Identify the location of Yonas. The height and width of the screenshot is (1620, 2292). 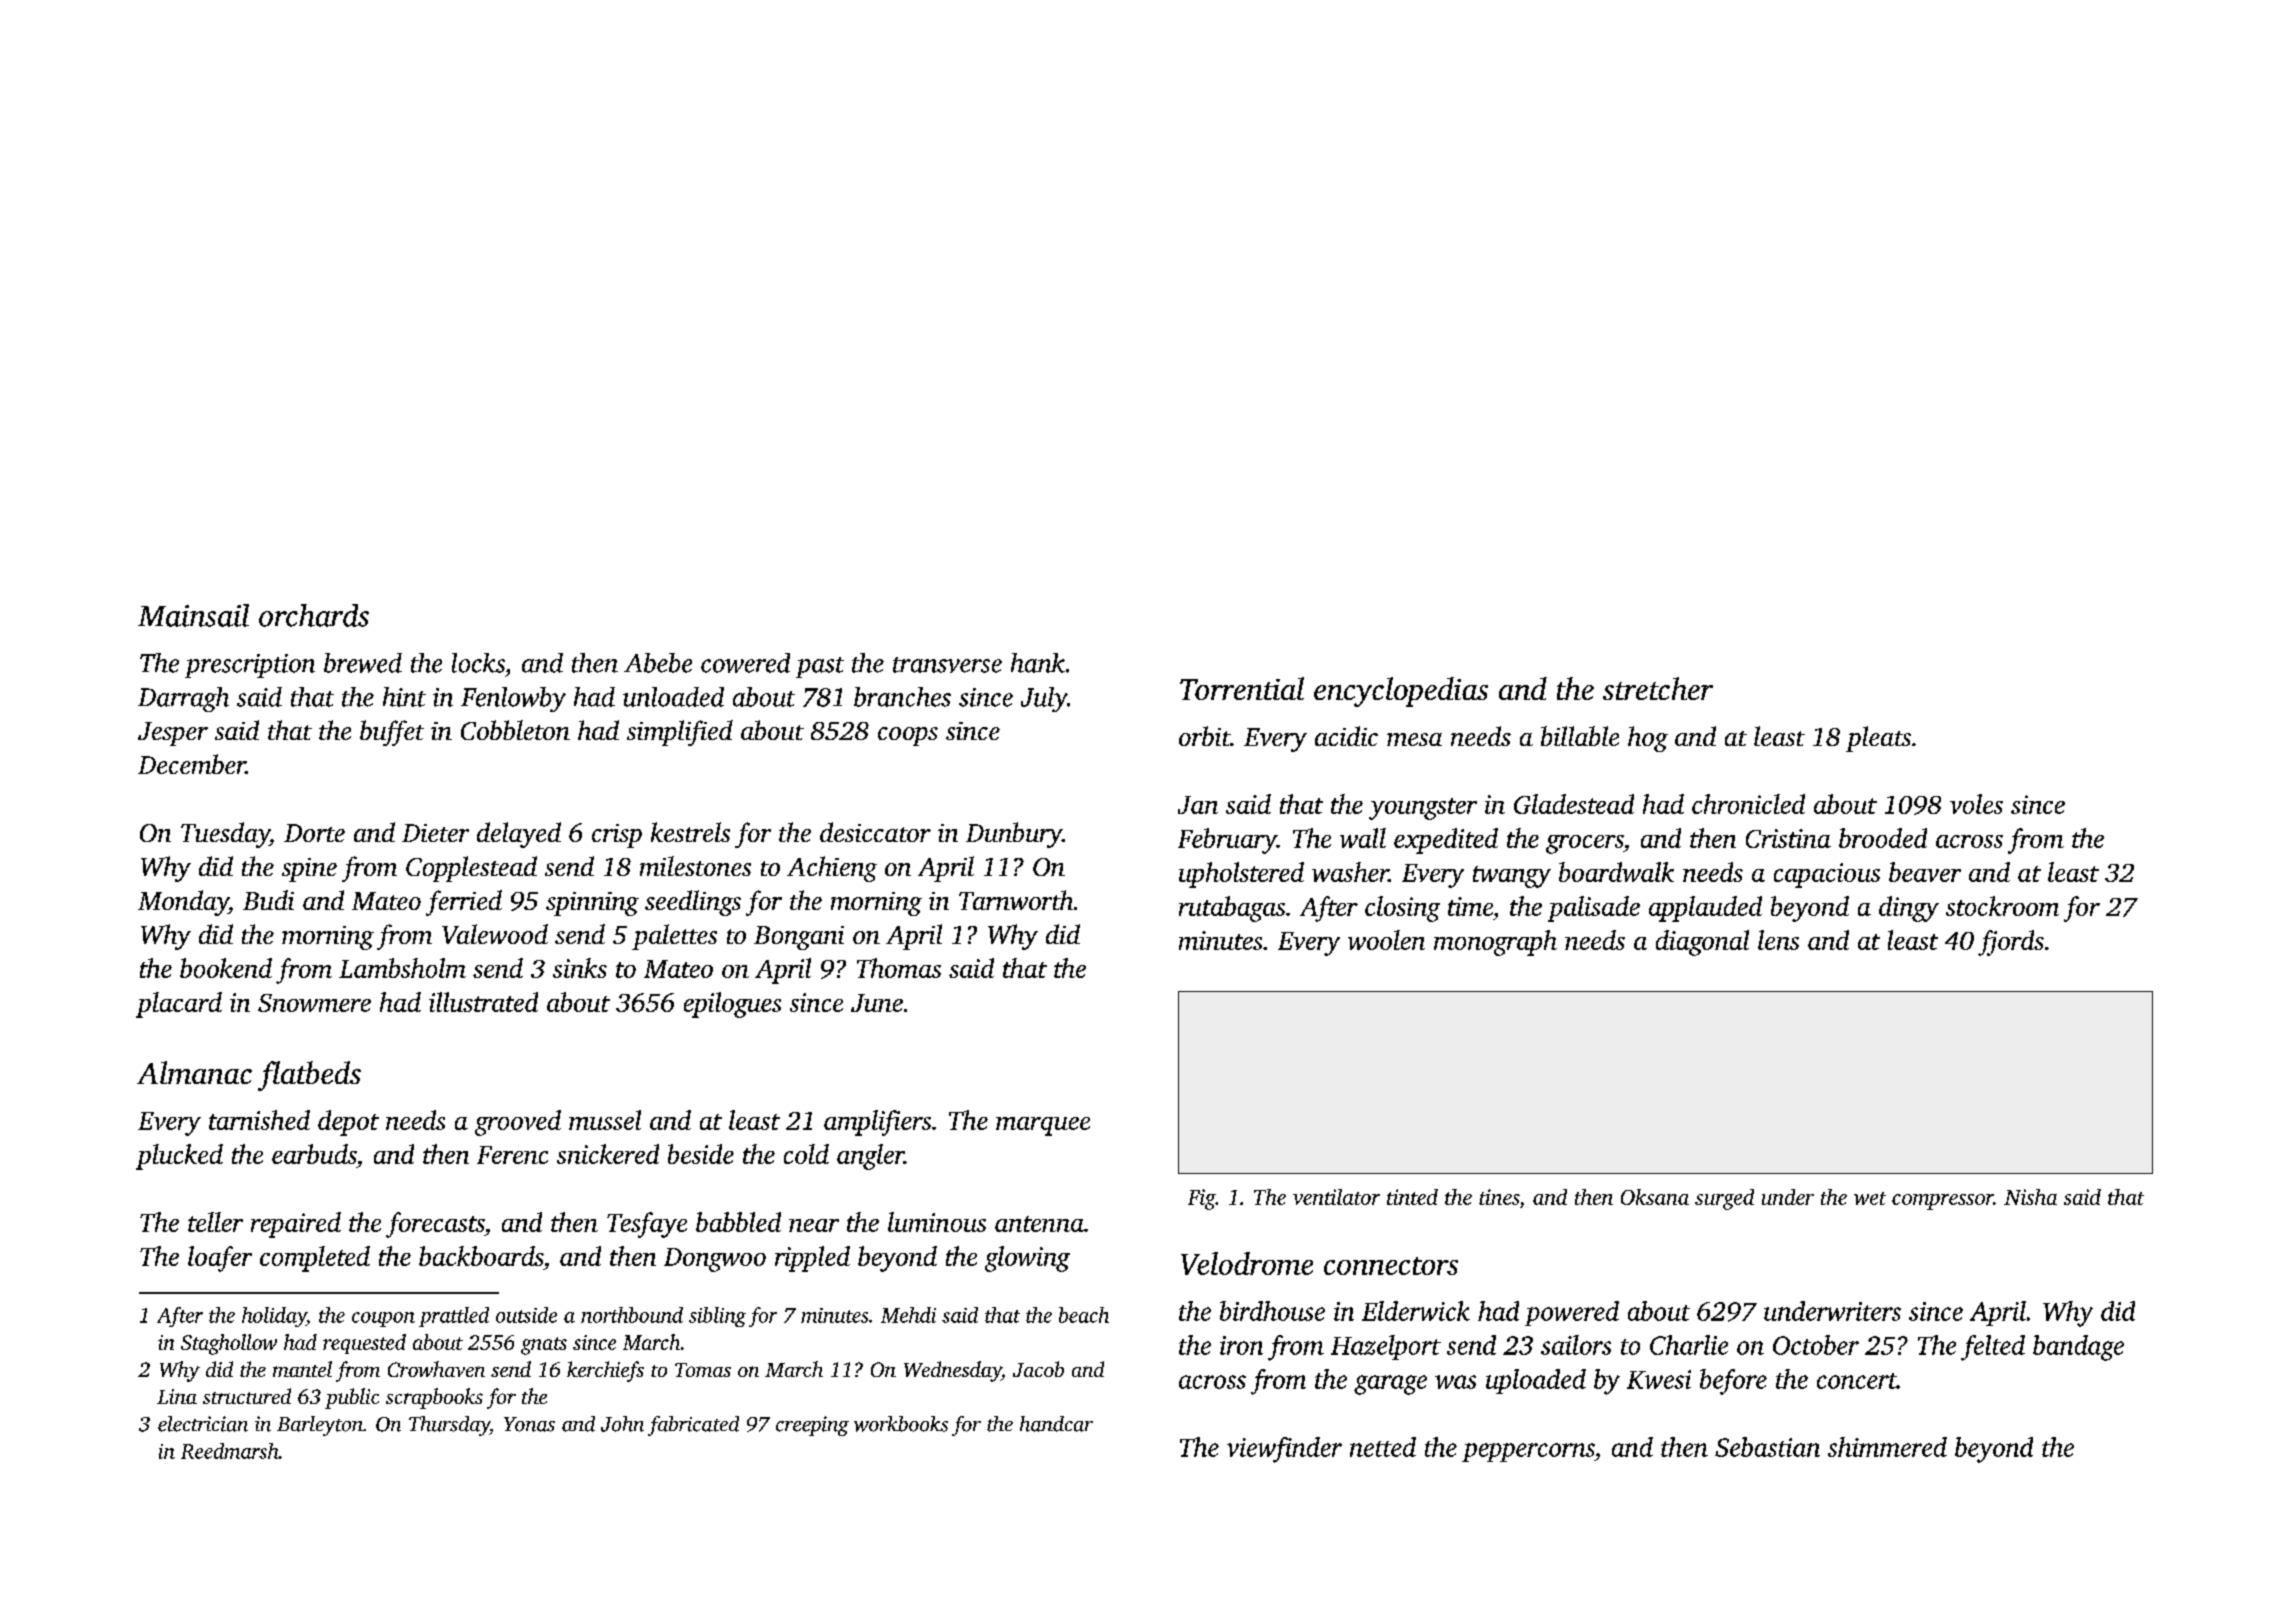
(529, 1424).
